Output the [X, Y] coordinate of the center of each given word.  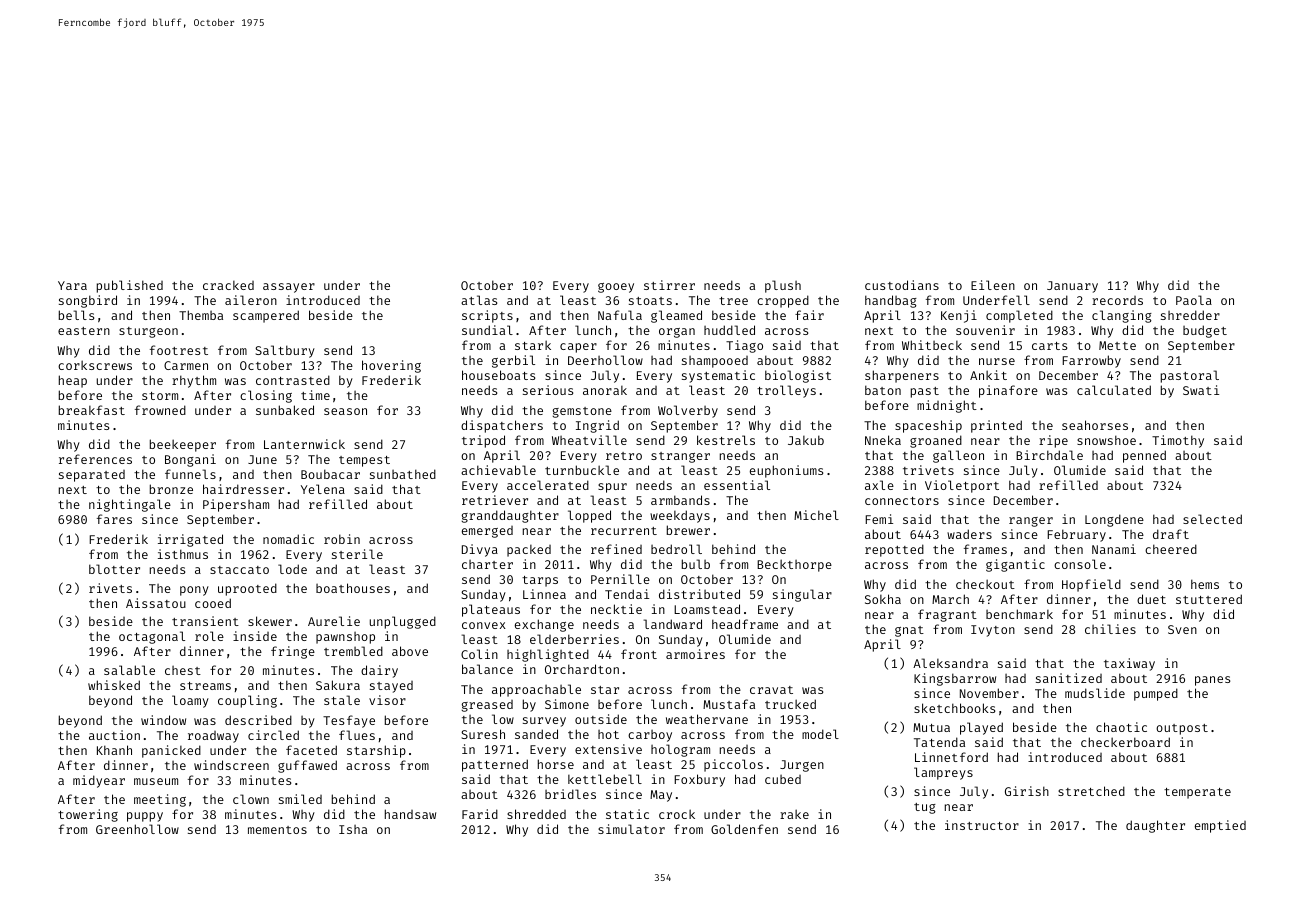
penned [1144, 456]
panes [1212, 681]
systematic [718, 376]
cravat [771, 690]
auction [114, 735]
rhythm [194, 381]
